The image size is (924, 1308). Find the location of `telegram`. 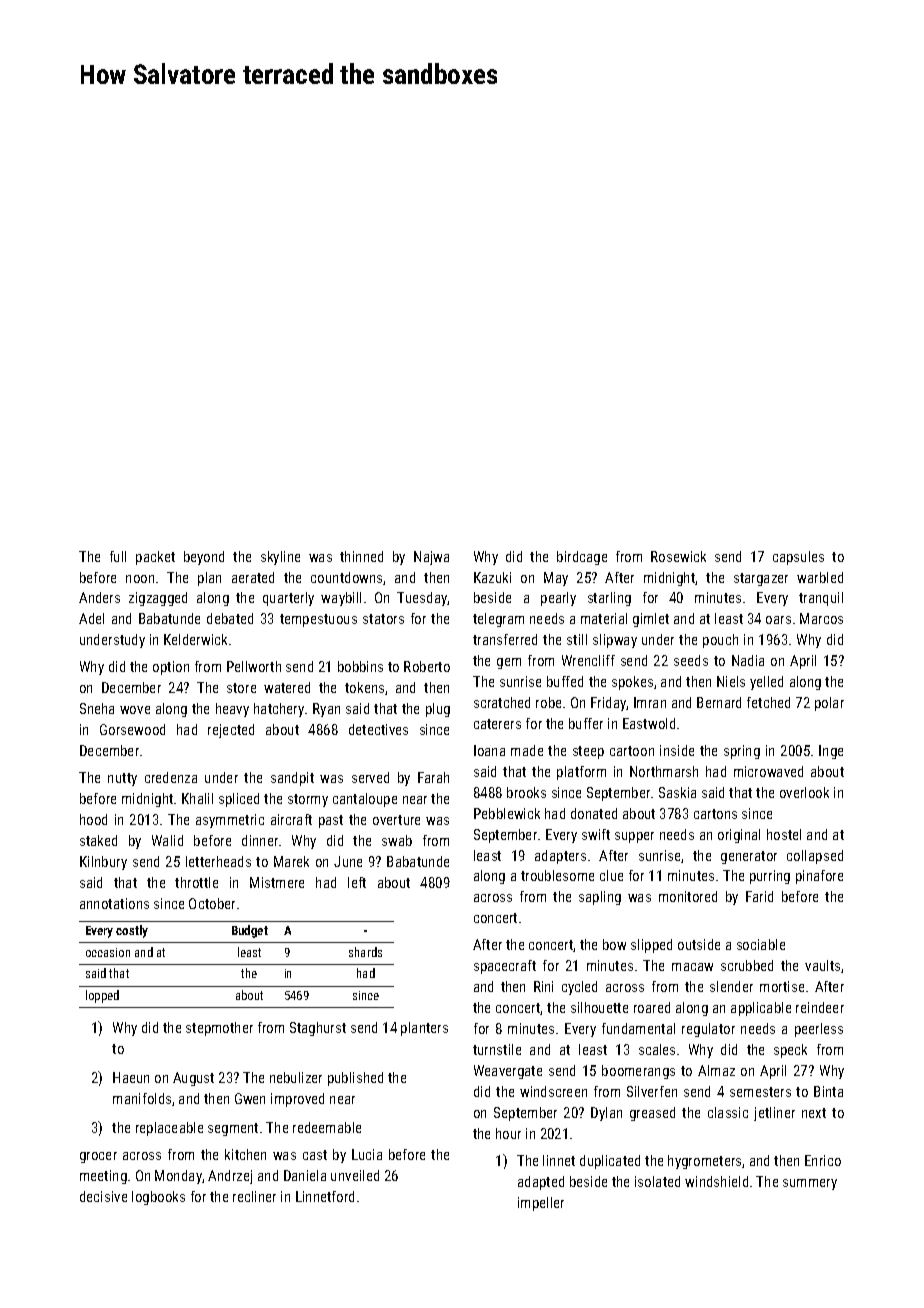

telegram is located at coordinates (498, 620).
